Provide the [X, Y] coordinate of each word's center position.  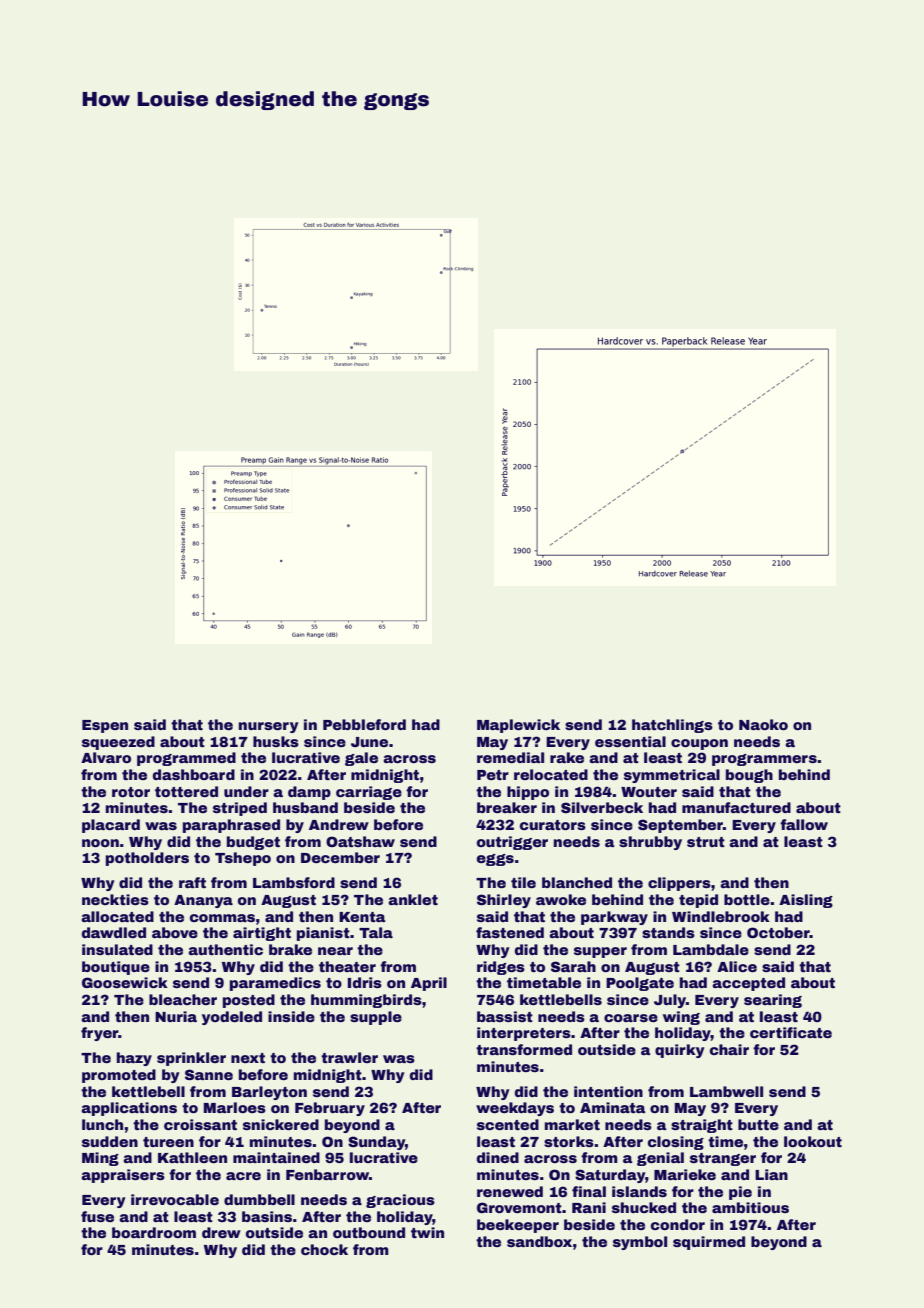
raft [192, 882]
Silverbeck [602, 807]
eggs [495, 860]
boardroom [154, 1232]
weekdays [515, 1109]
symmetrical [672, 776]
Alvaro [106, 757]
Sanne [209, 1074]
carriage [369, 793]
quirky [680, 1051]
